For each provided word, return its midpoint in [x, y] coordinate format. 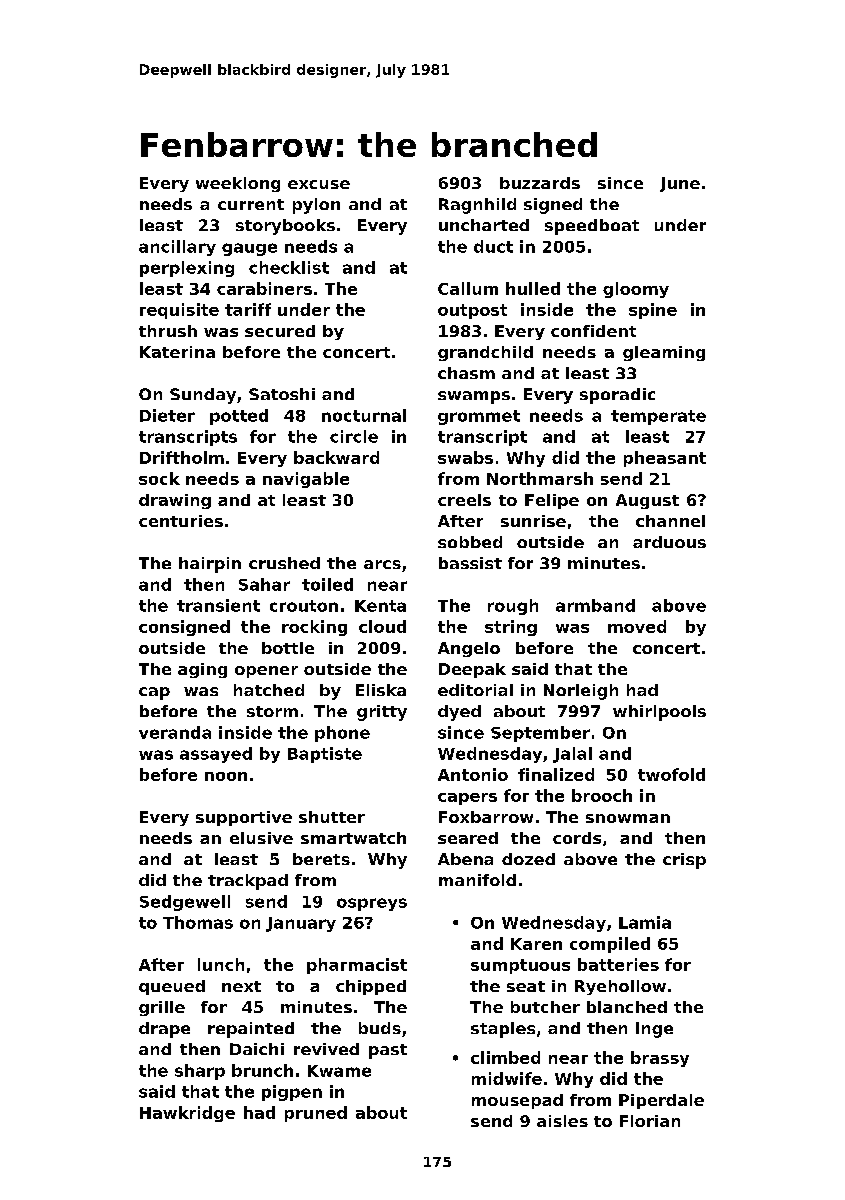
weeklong [238, 184]
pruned [316, 1114]
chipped [371, 987]
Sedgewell [185, 903]
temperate [658, 417]
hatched [269, 690]
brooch [602, 795]
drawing [175, 501]
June [680, 184]
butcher [545, 1007]
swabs [465, 457]
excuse [319, 184]
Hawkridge [187, 1114]
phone [342, 734]
